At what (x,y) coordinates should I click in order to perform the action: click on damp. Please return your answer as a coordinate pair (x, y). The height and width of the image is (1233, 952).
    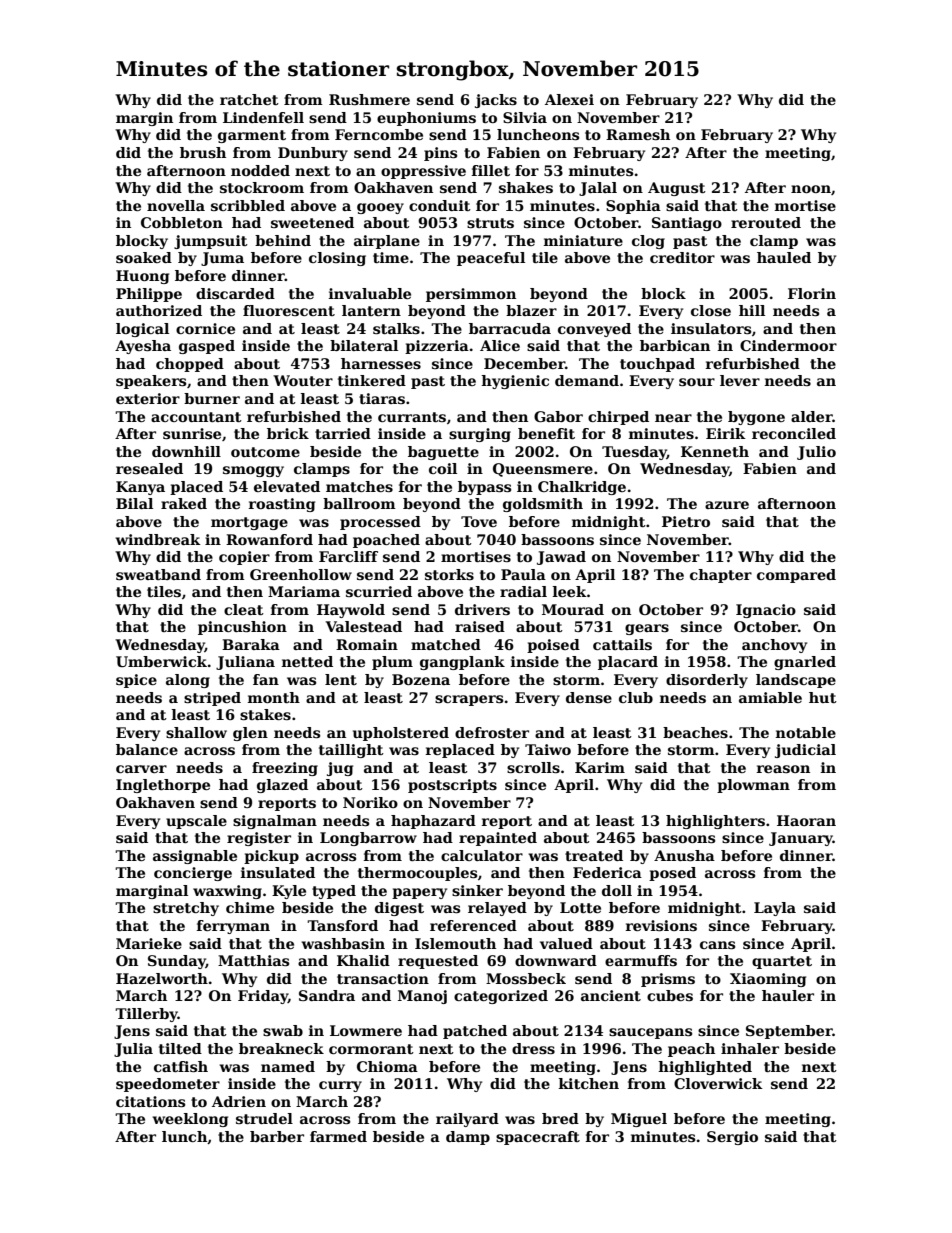
    Looking at the image, I should click on (468, 1138).
